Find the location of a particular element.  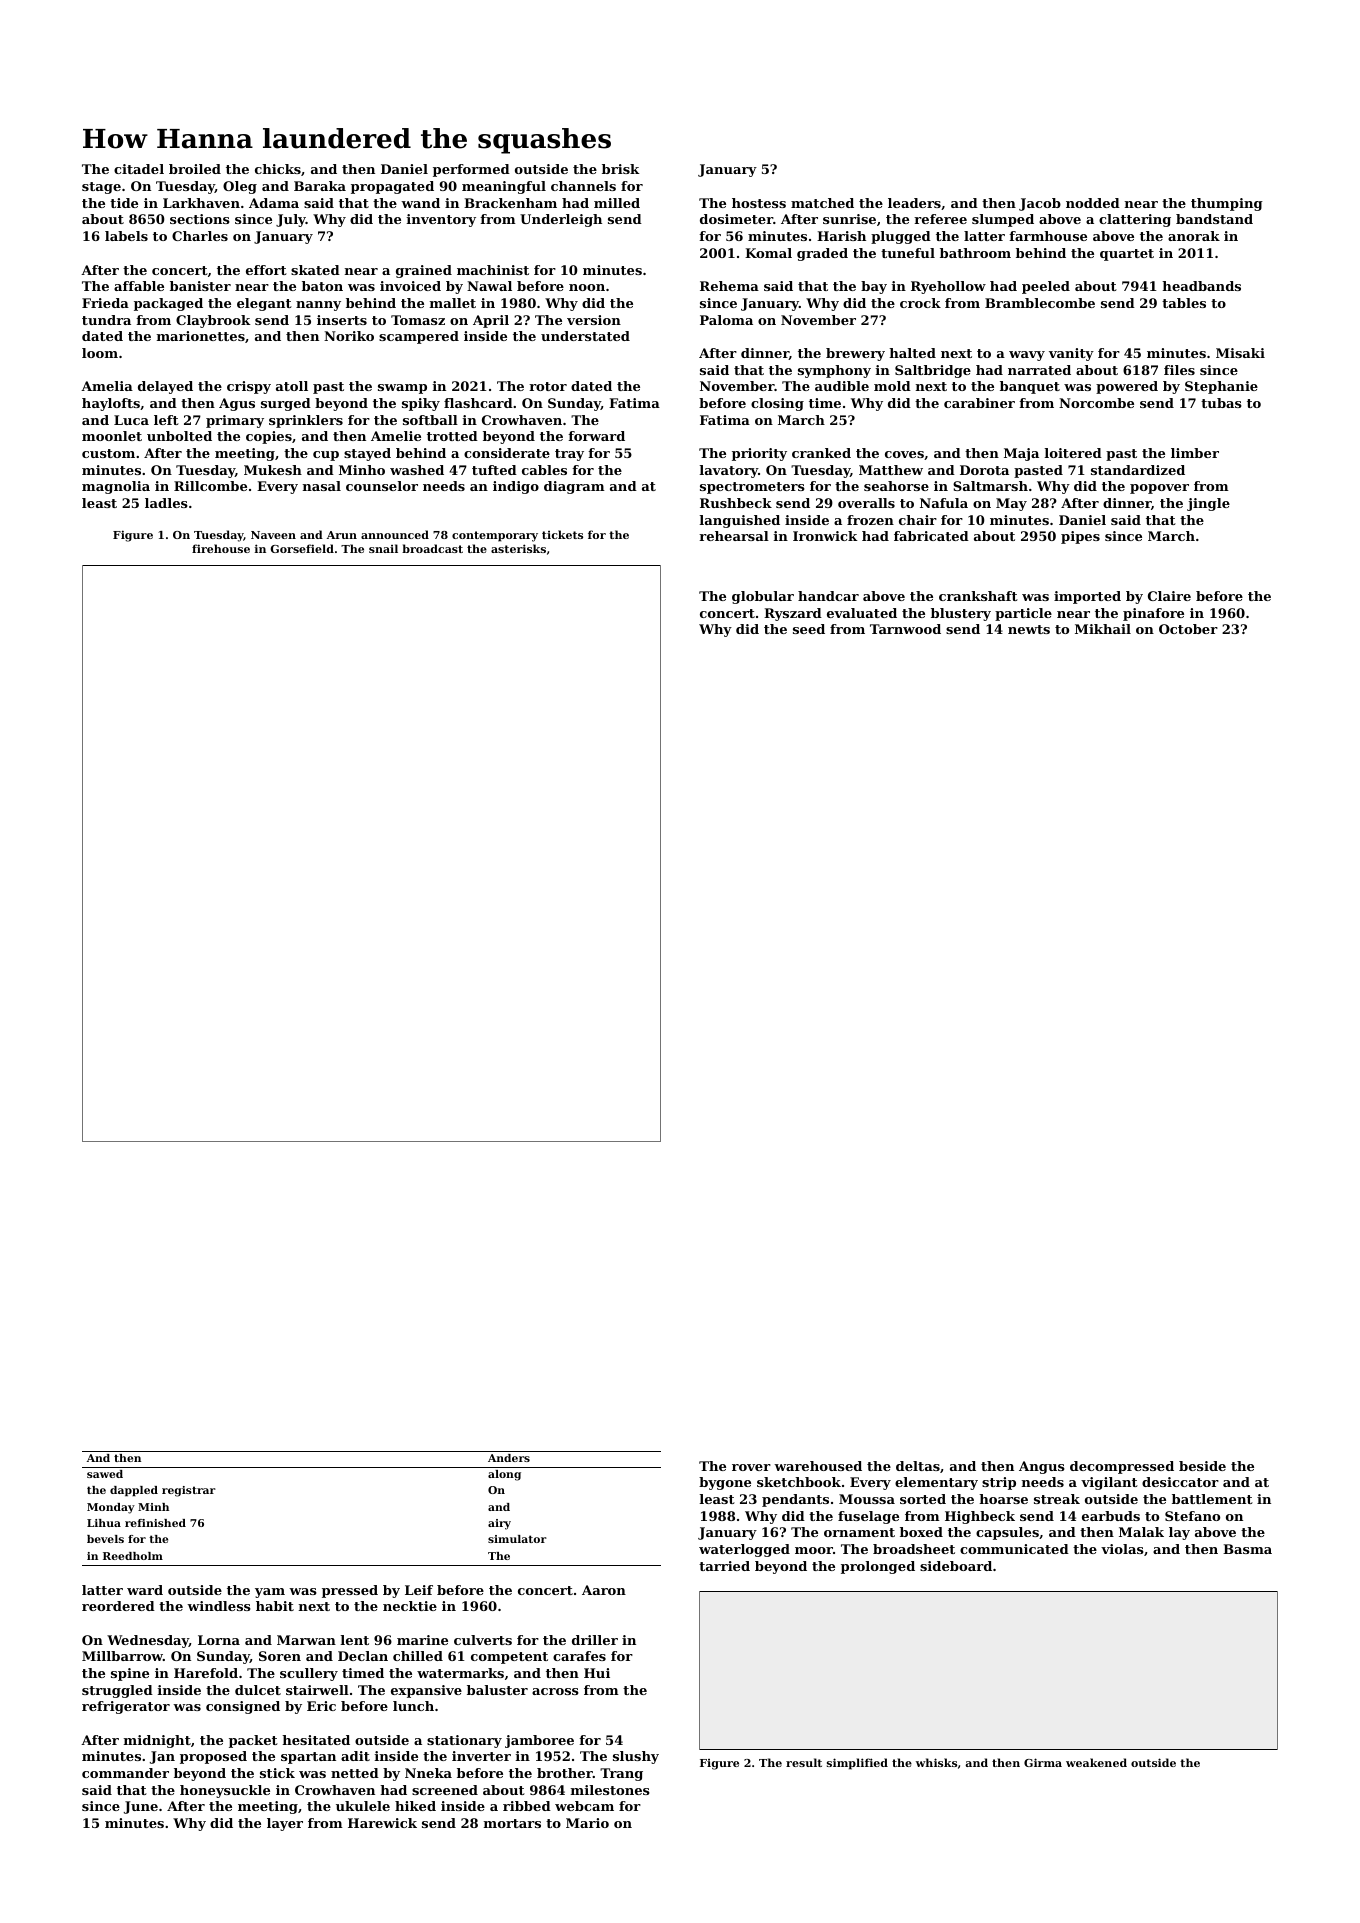

Wednesday is located at coordinates (148, 1641).
